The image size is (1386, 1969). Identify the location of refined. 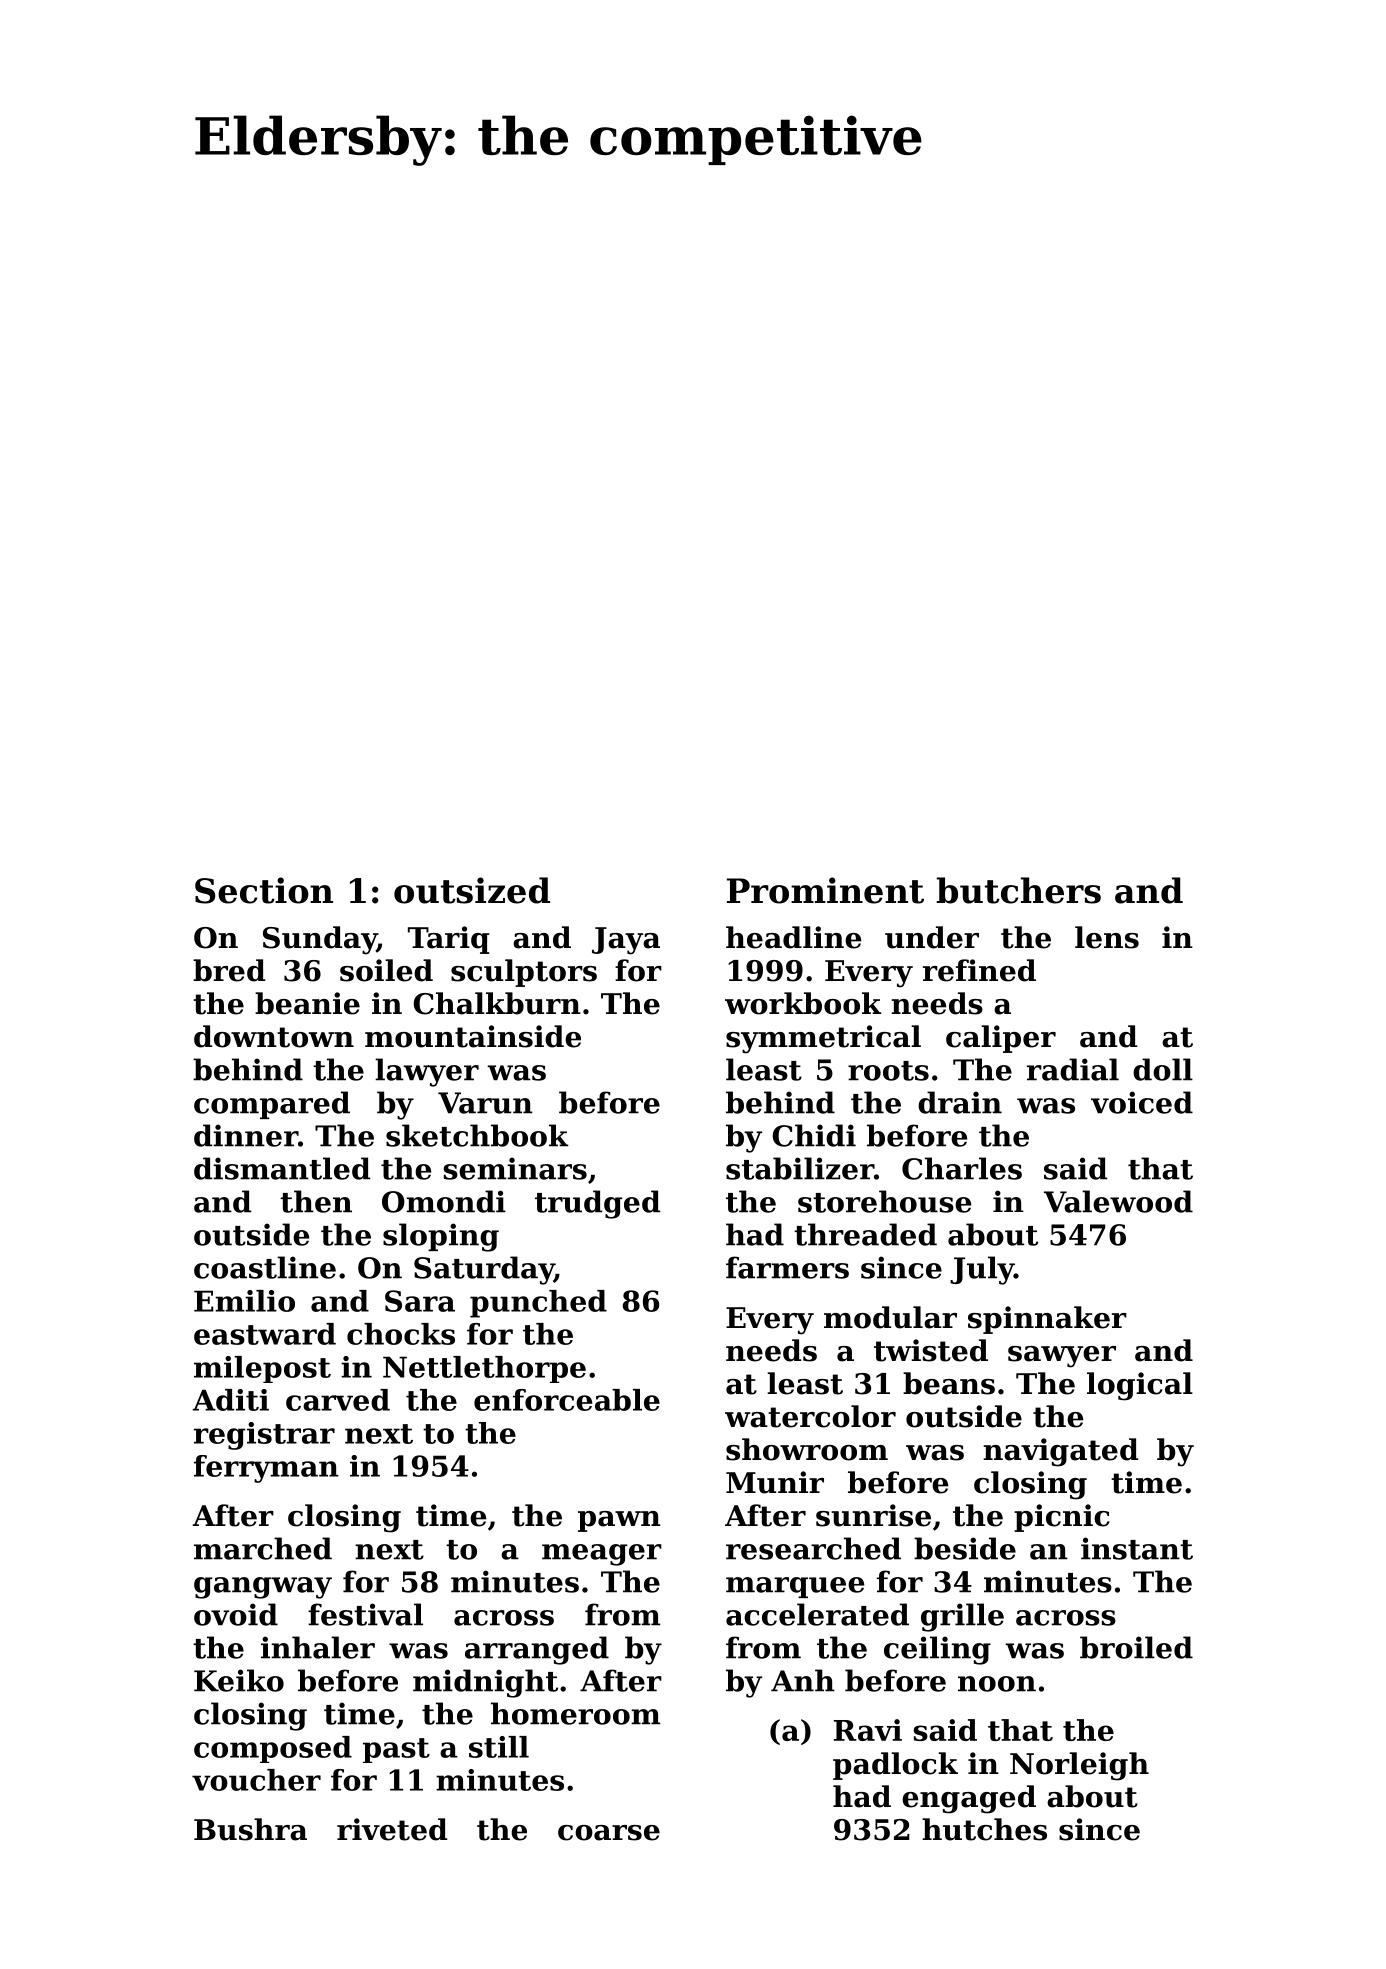
(979, 970).
